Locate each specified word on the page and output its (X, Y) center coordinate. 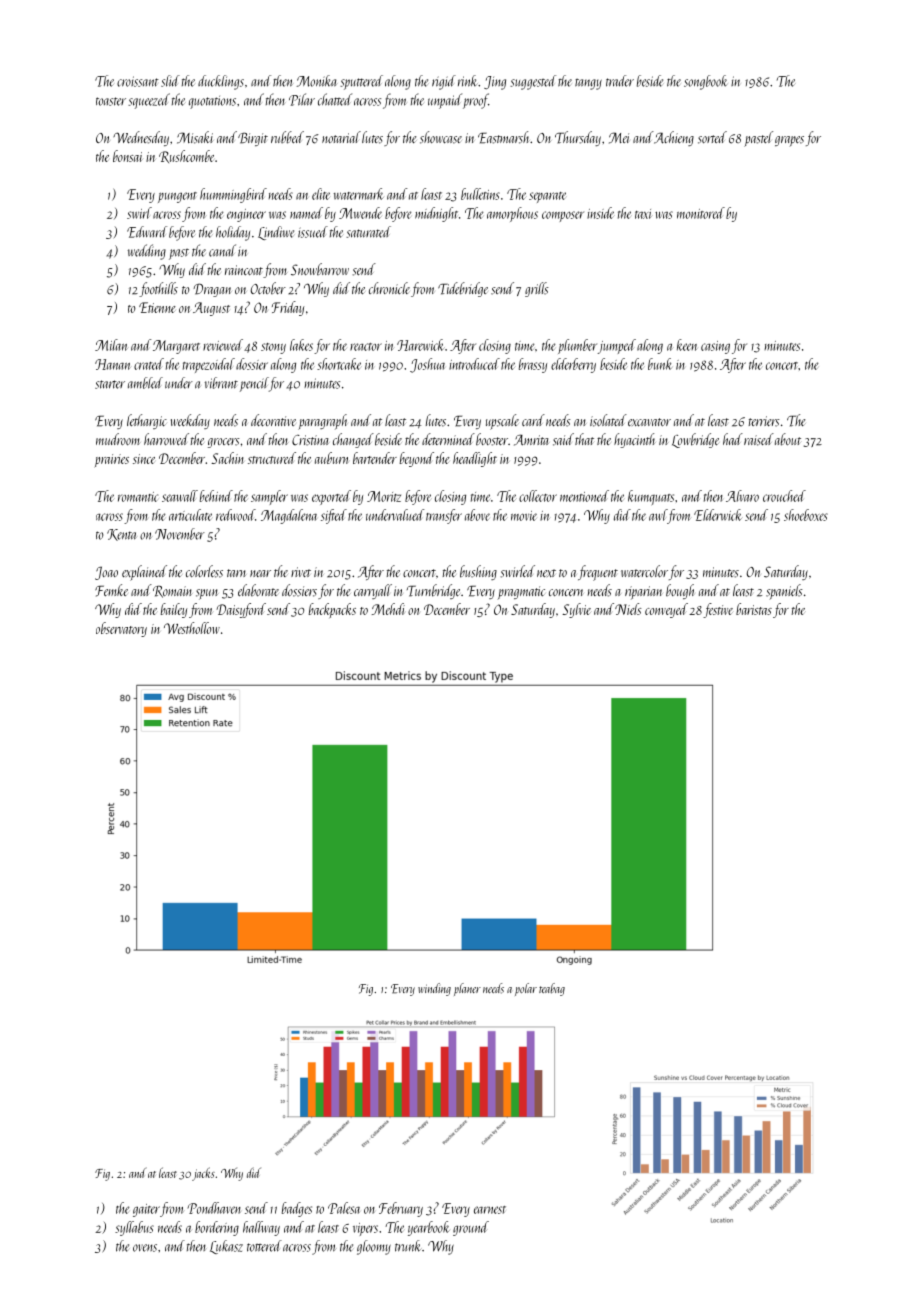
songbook (705, 82)
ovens (145, 1248)
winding (434, 989)
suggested (533, 82)
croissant (138, 81)
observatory (121, 629)
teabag (552, 989)
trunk (408, 1246)
